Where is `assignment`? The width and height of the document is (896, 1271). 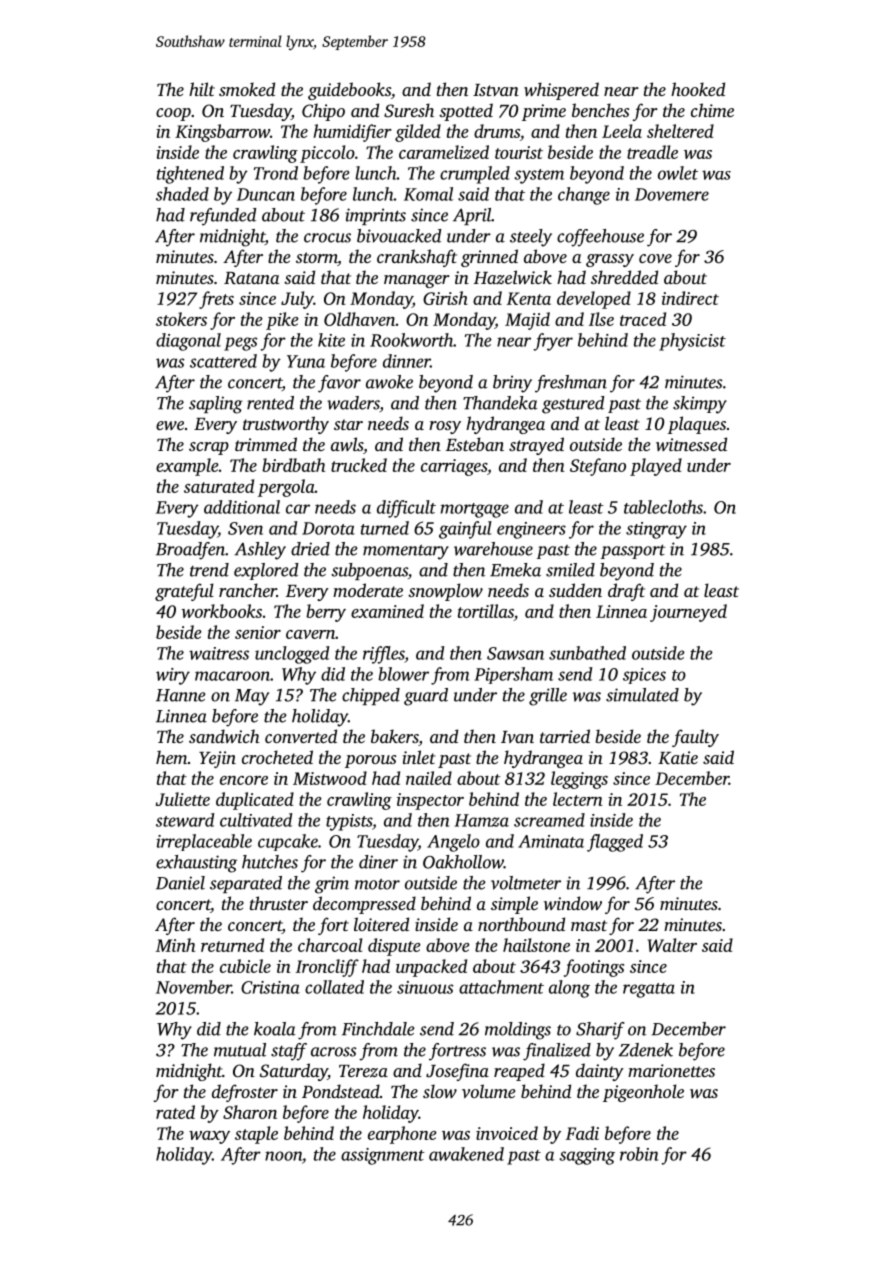 assignment is located at coordinates (383, 1156).
